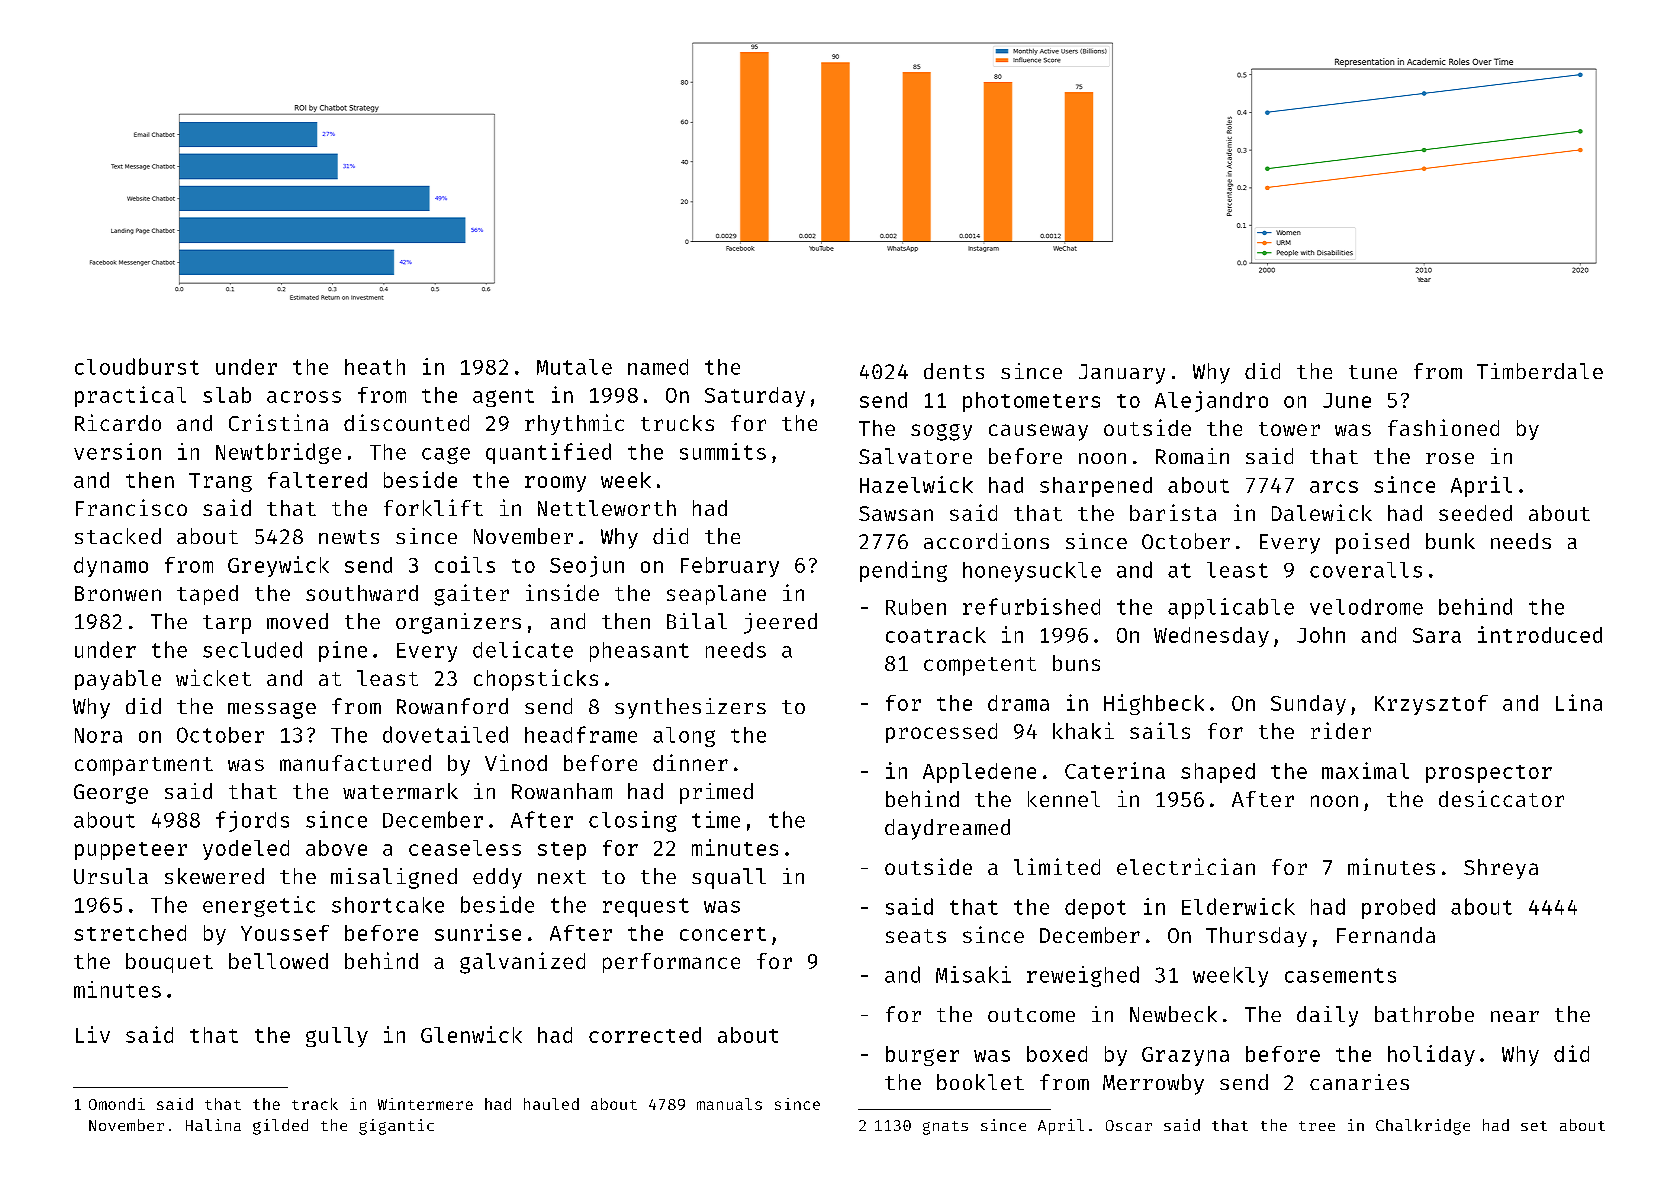 The width and height of the screenshot is (1680, 1188). I want to click on Krzysztof, so click(1431, 705).
